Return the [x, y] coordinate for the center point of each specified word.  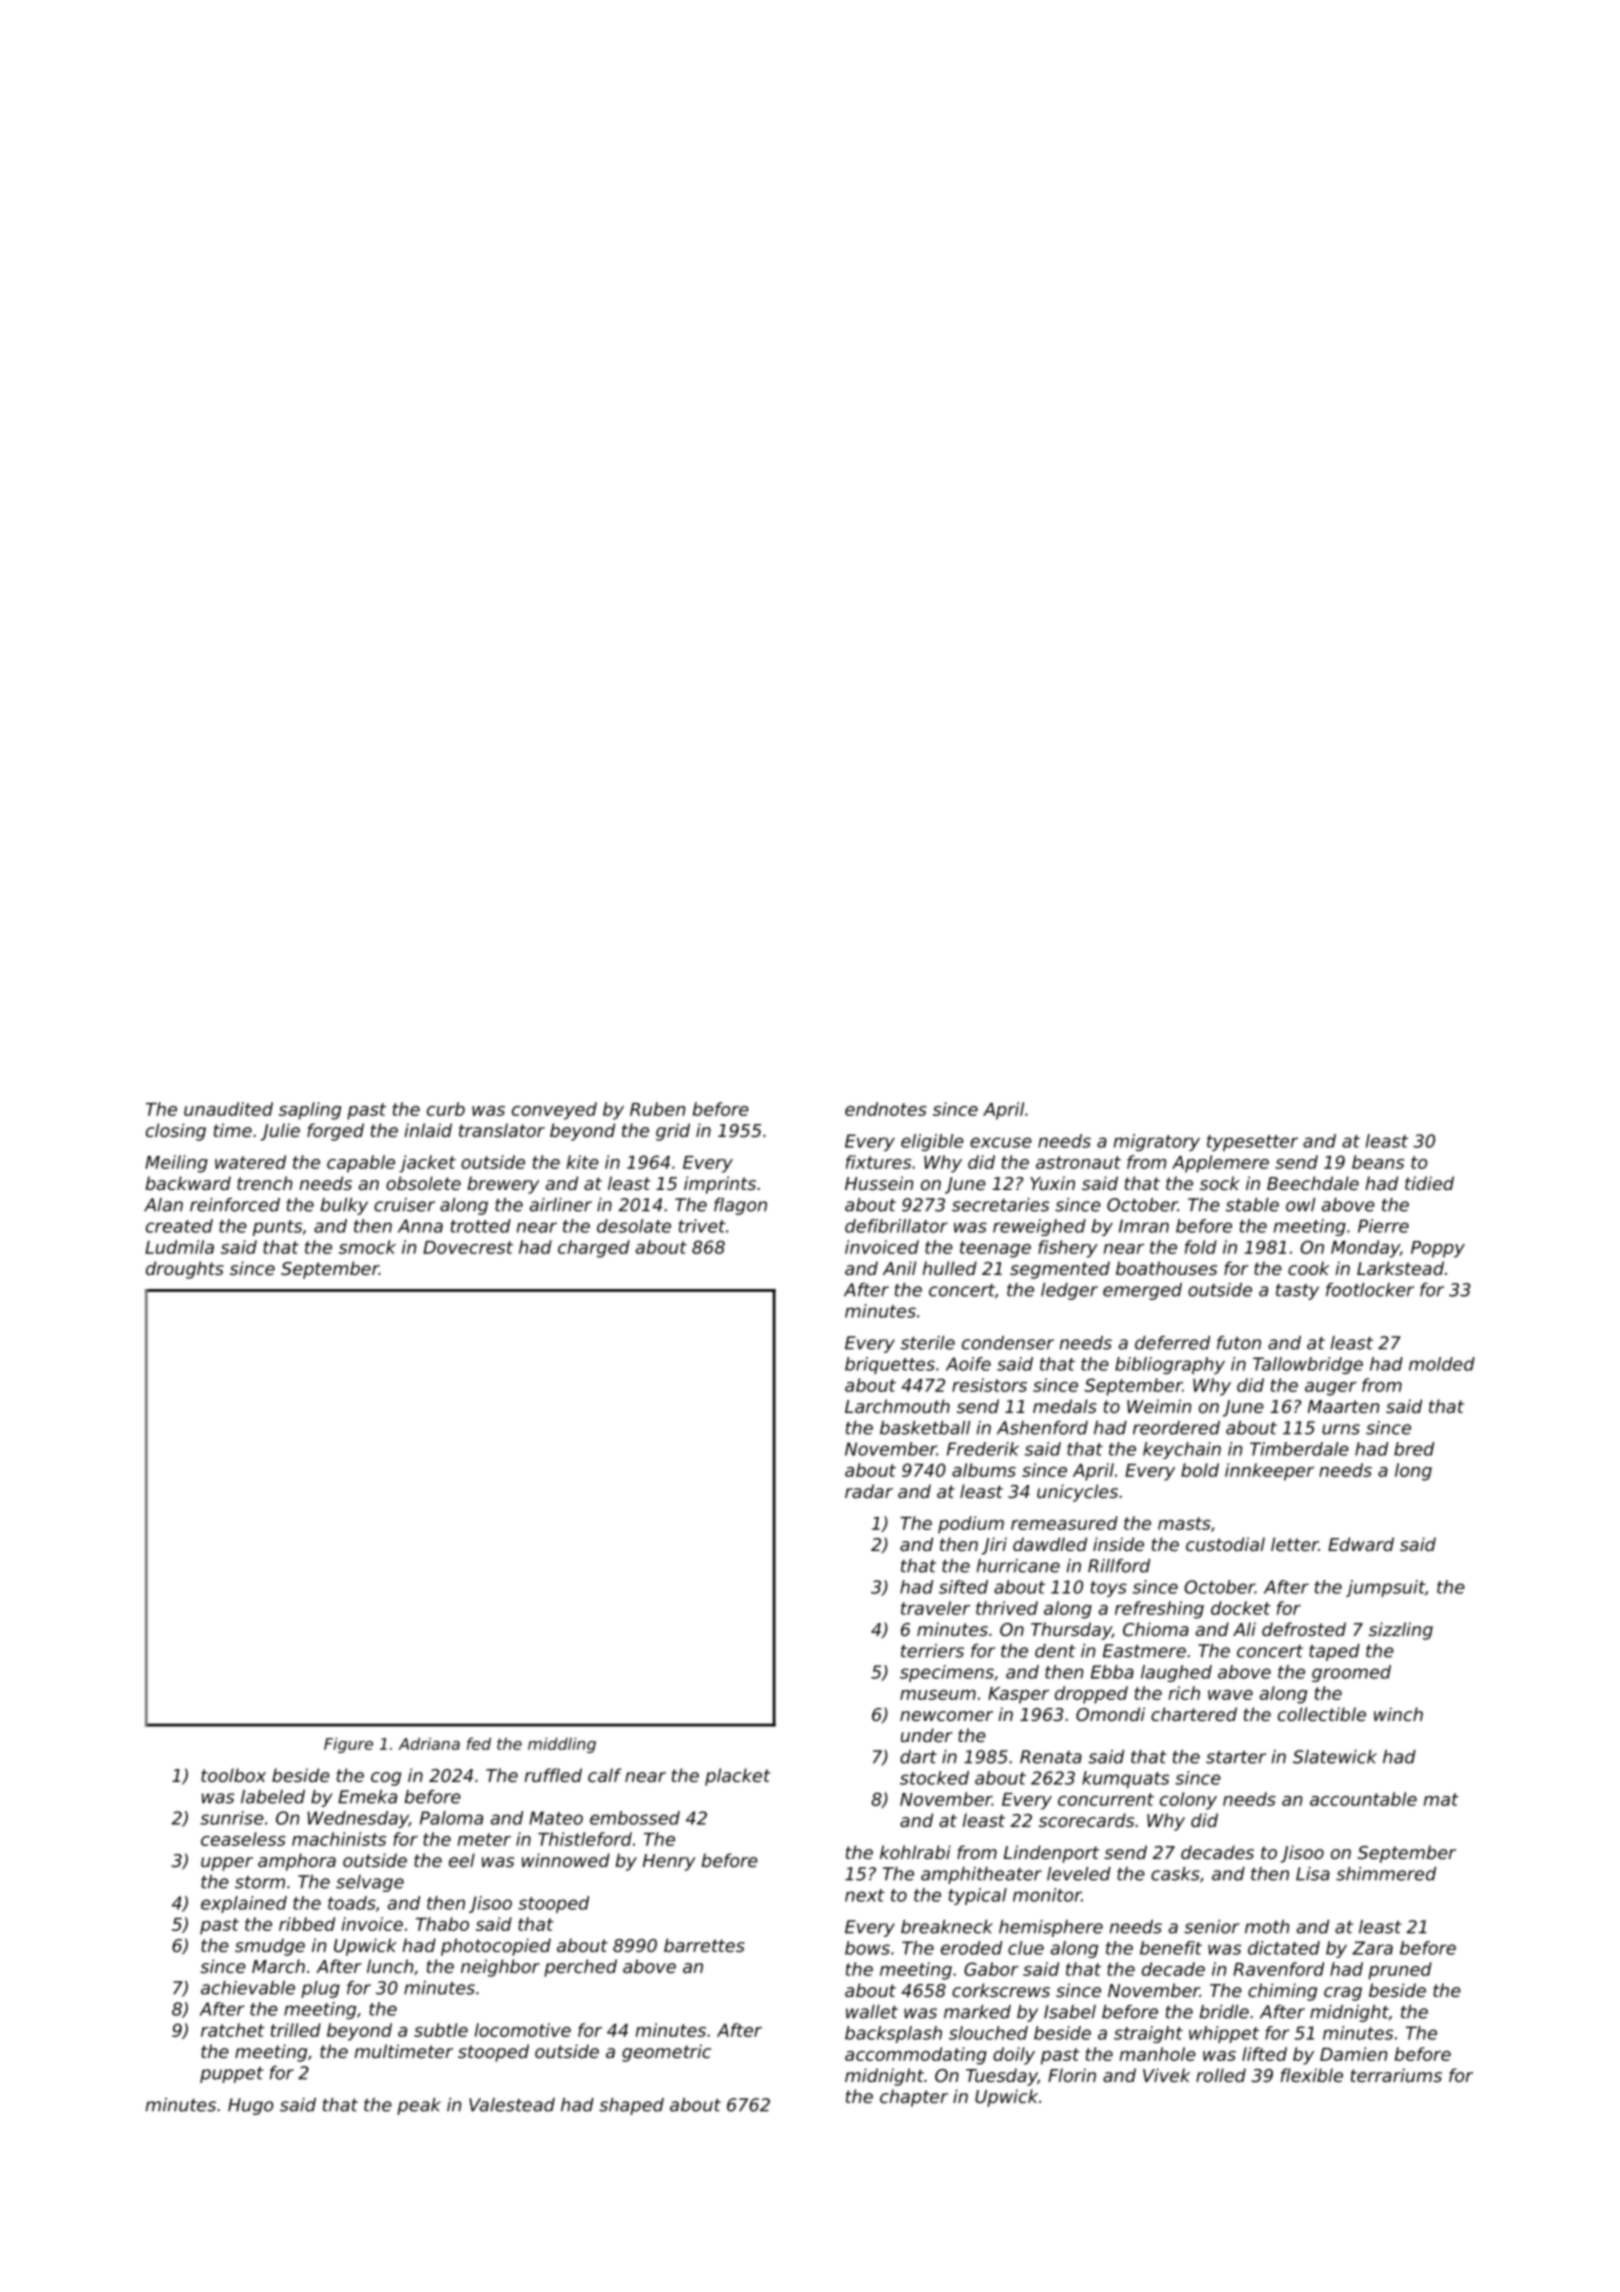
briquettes [890, 1365]
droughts [185, 1270]
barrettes [704, 1945]
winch [1398, 1714]
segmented [1060, 1270]
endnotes [886, 1109]
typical [977, 1896]
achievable [248, 1988]
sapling [310, 1111]
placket [738, 1777]
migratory [1157, 1142]
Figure [348, 1745]
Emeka [367, 1797]
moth [1267, 1927]
